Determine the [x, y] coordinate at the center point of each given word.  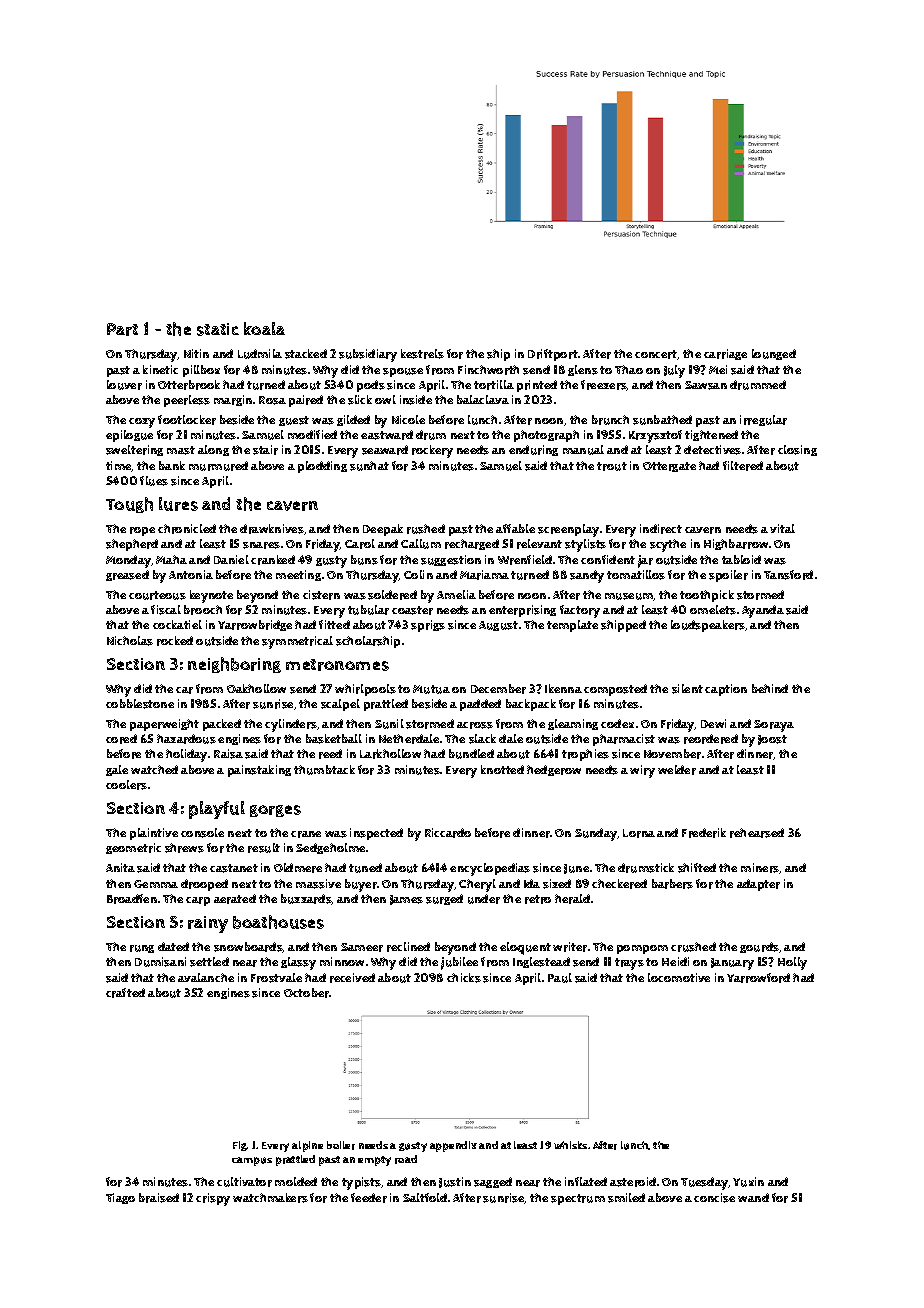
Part [122, 329]
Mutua [431, 689]
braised [159, 1198]
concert [656, 355]
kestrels [422, 354]
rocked [175, 641]
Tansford [788, 575]
